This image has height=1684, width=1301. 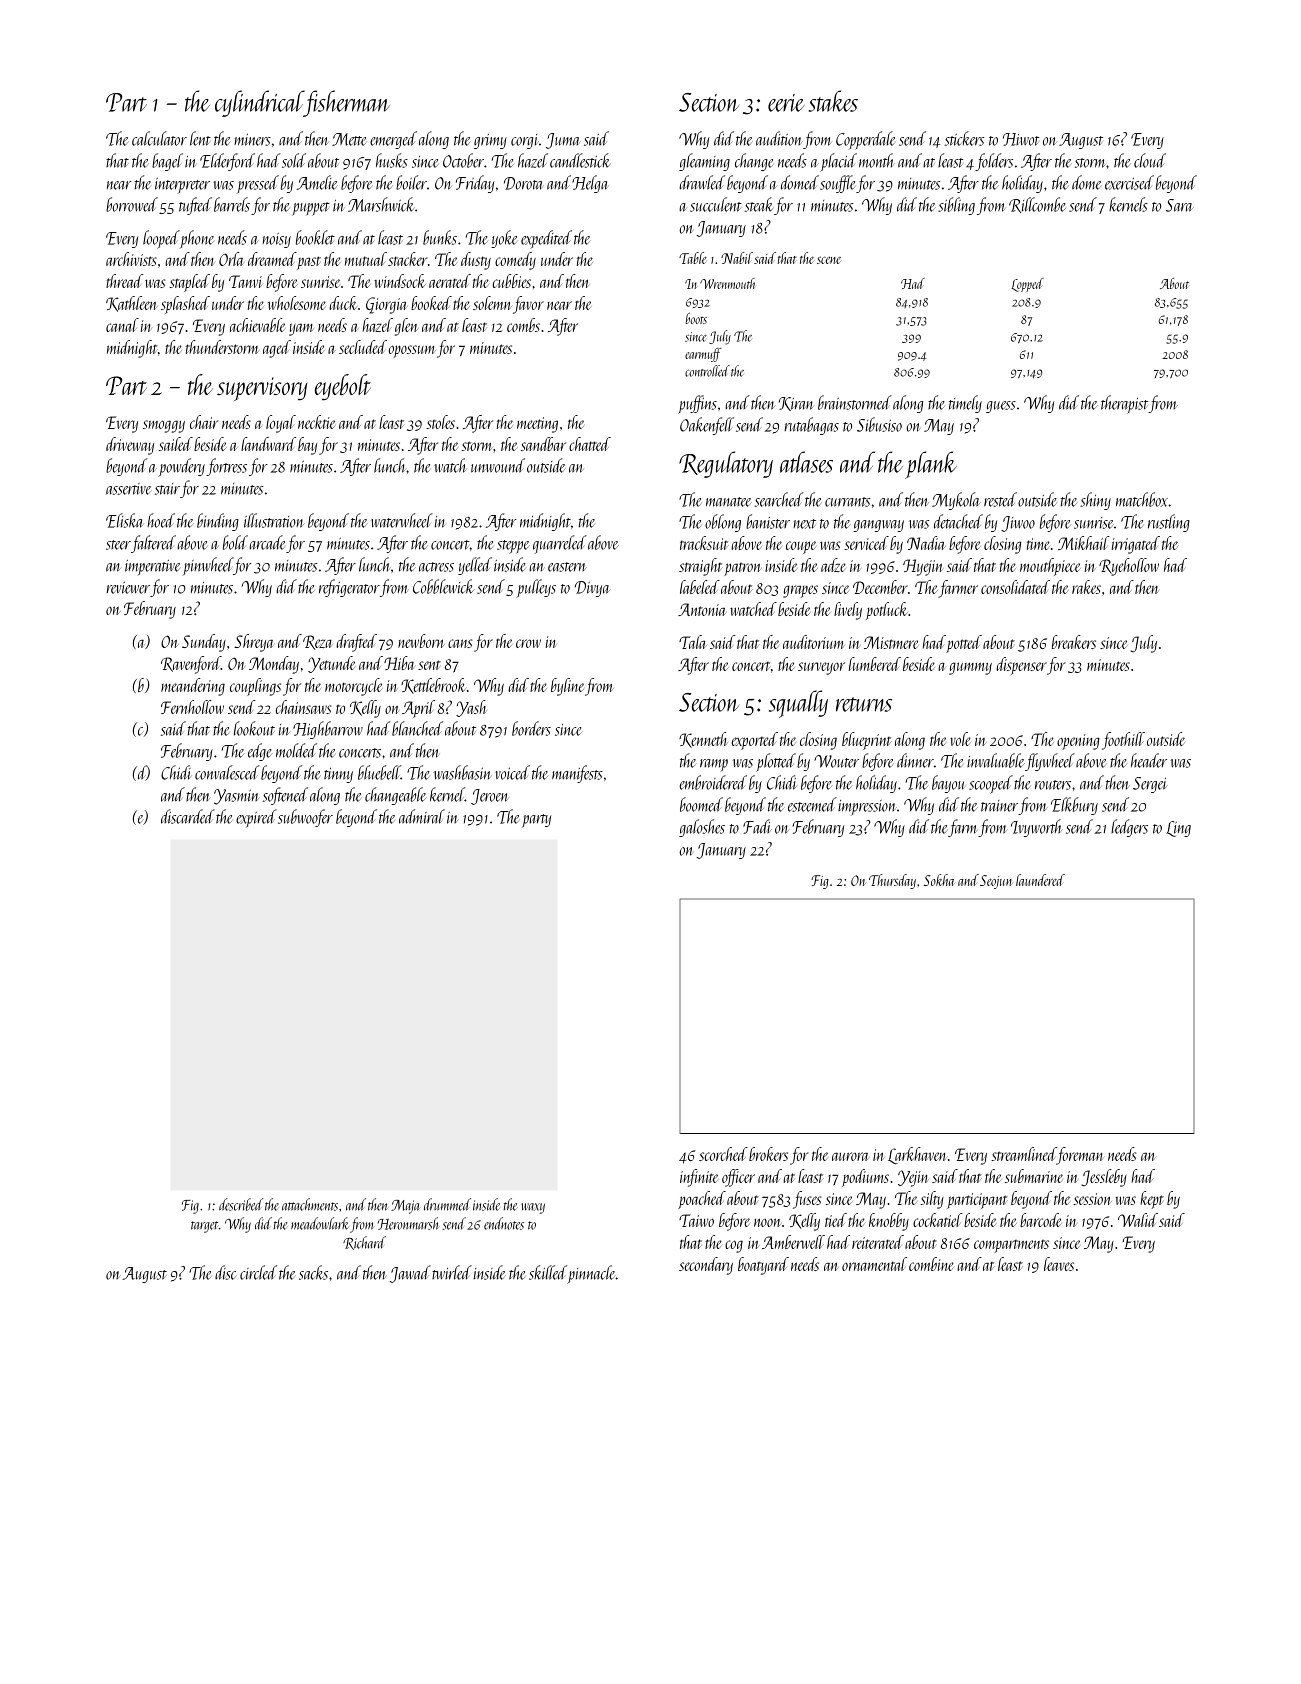 What do you see at coordinates (256, 818) in the image?
I see `expired` at bounding box center [256, 818].
